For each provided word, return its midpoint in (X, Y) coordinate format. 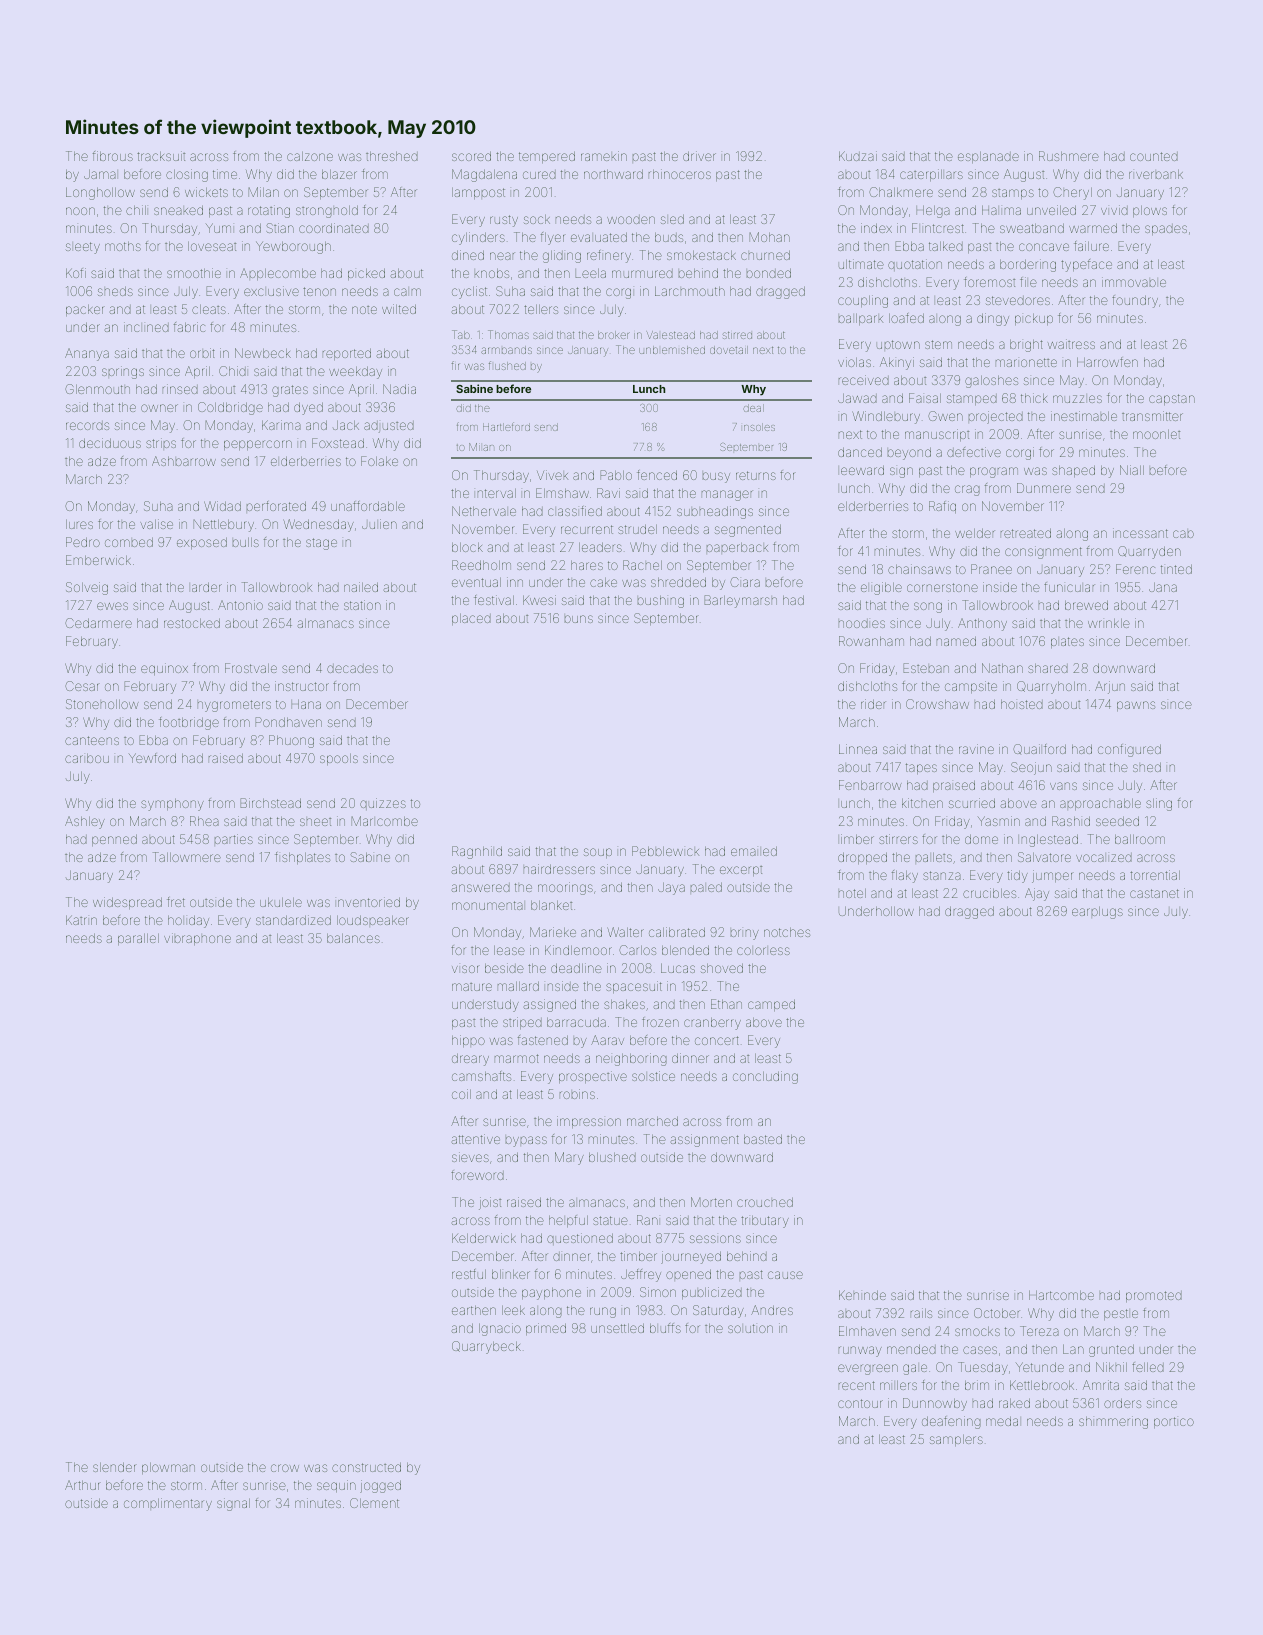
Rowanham (871, 641)
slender (114, 1467)
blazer (339, 174)
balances (353, 938)
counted (1154, 156)
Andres (772, 1310)
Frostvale (251, 668)
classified (575, 511)
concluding (765, 1077)
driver (699, 156)
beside (504, 968)
